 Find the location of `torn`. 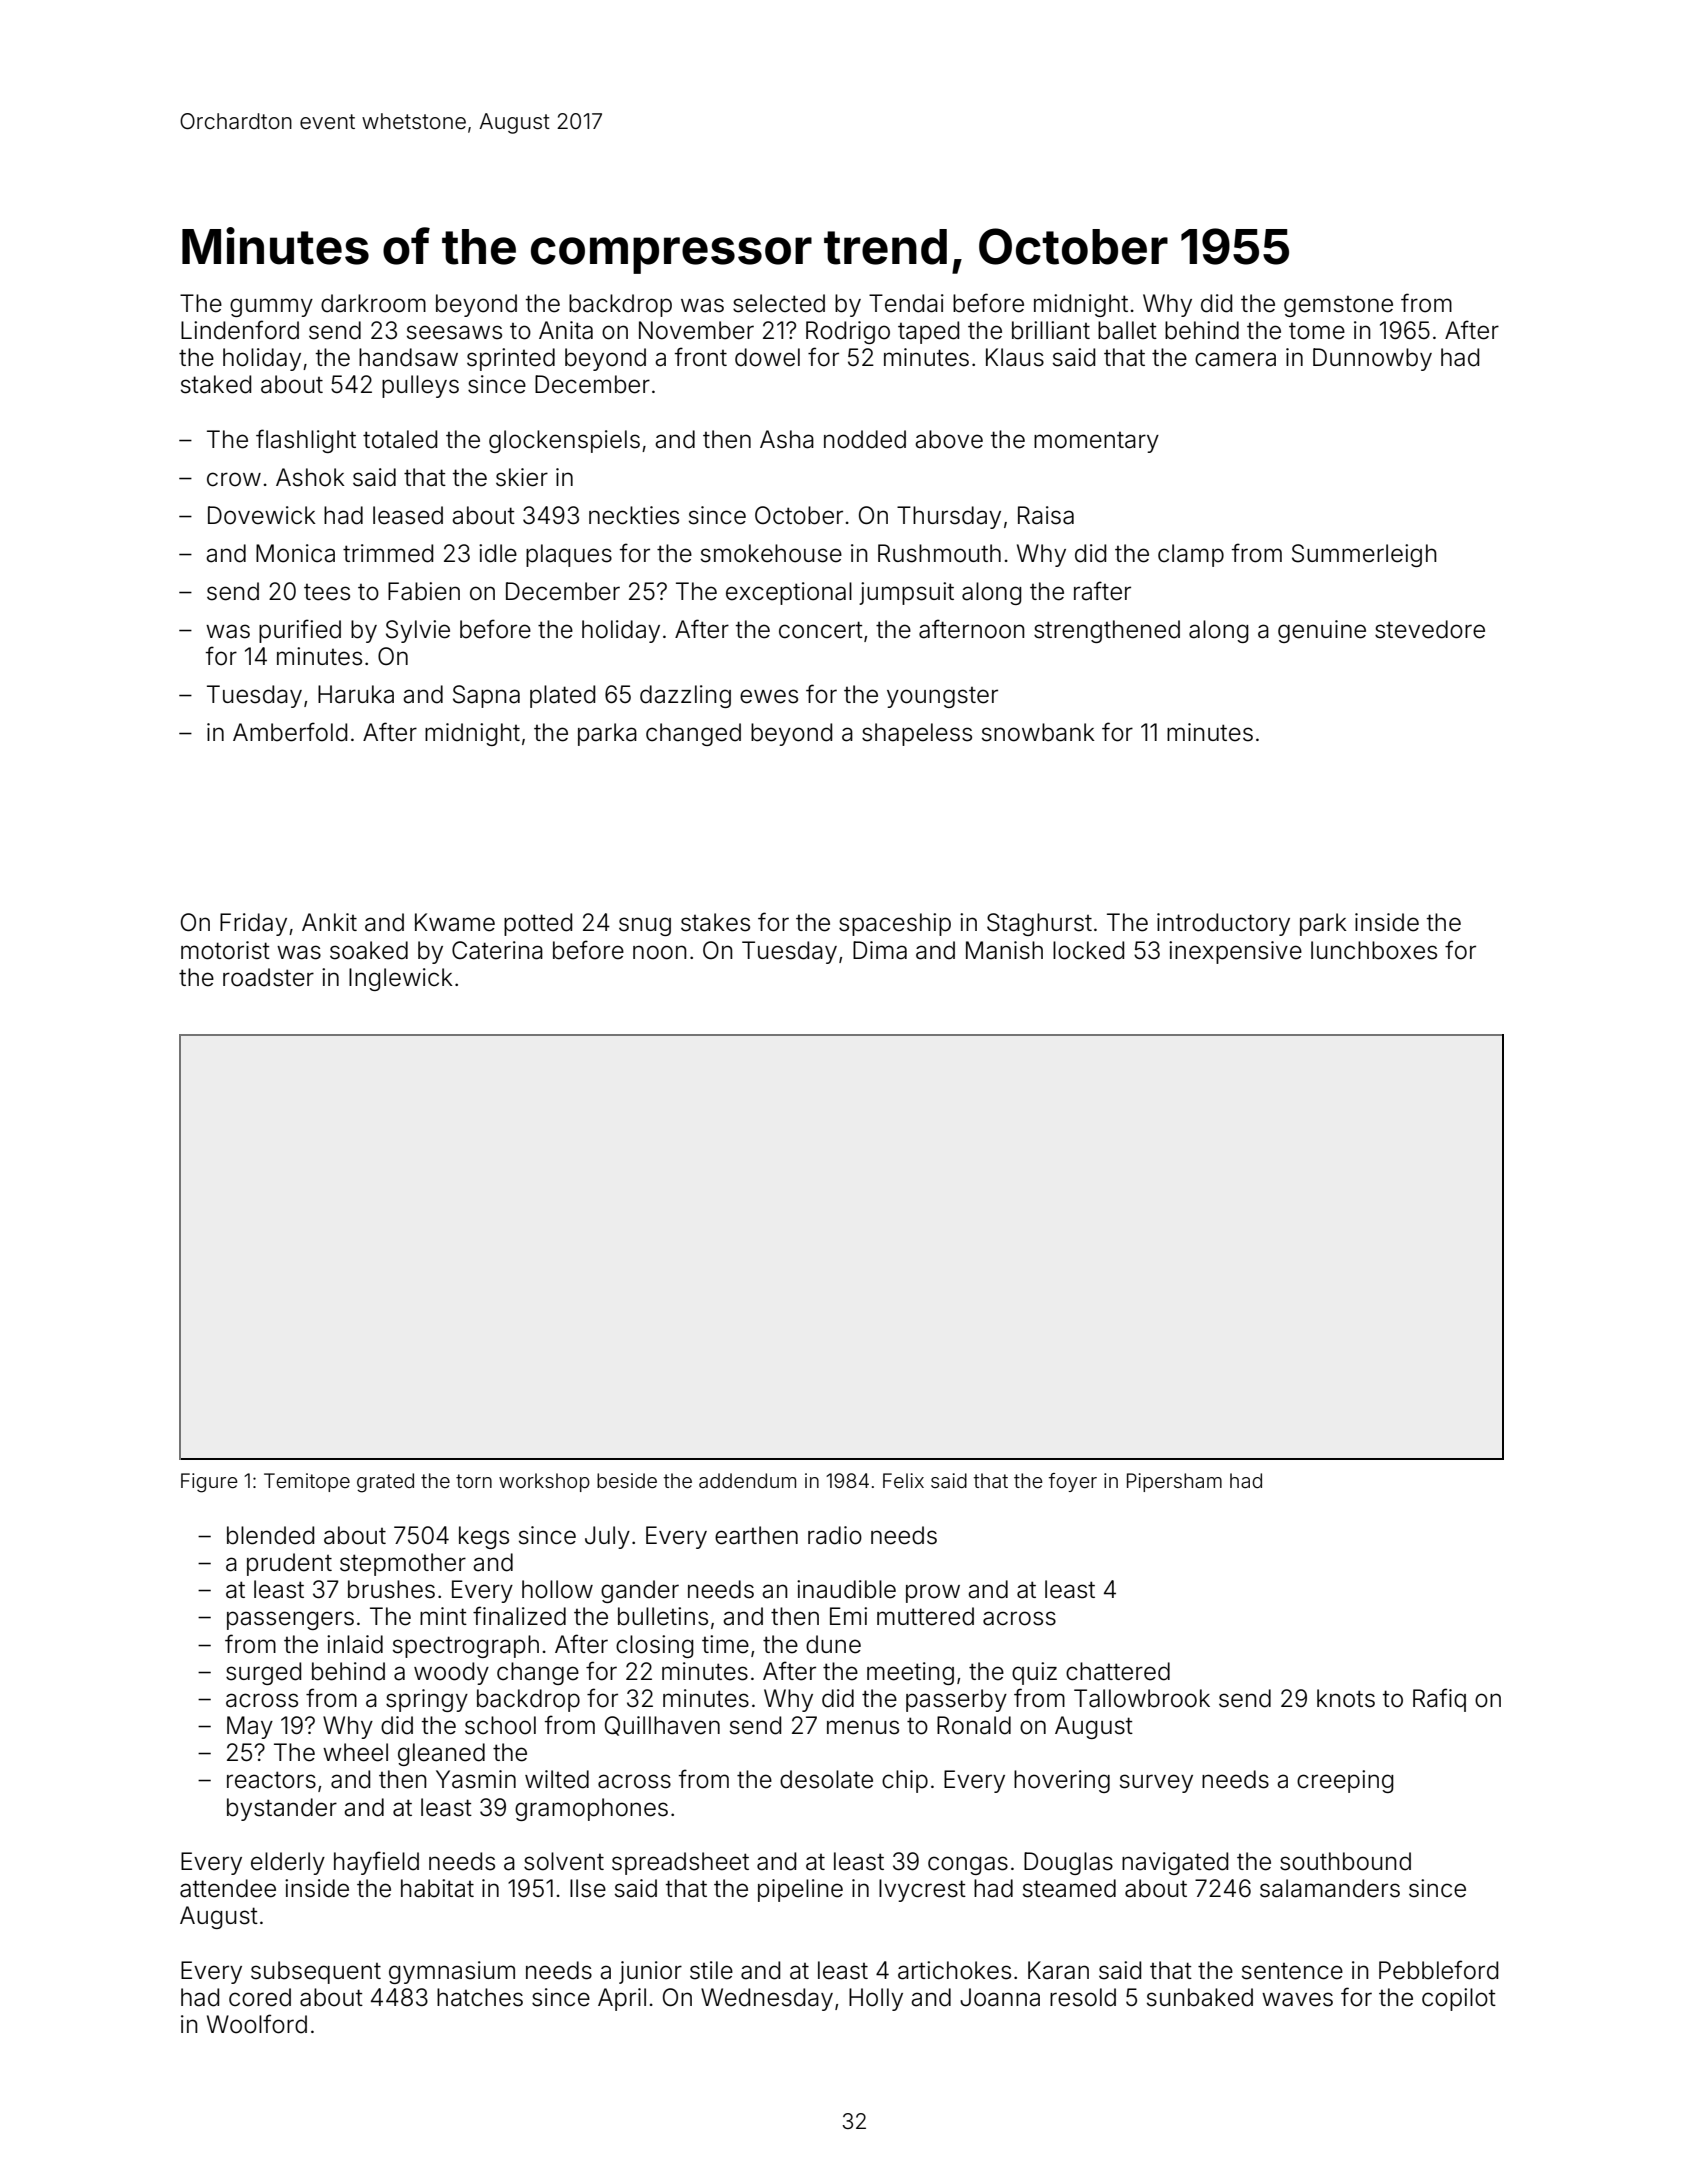

torn is located at coordinates (474, 1481).
